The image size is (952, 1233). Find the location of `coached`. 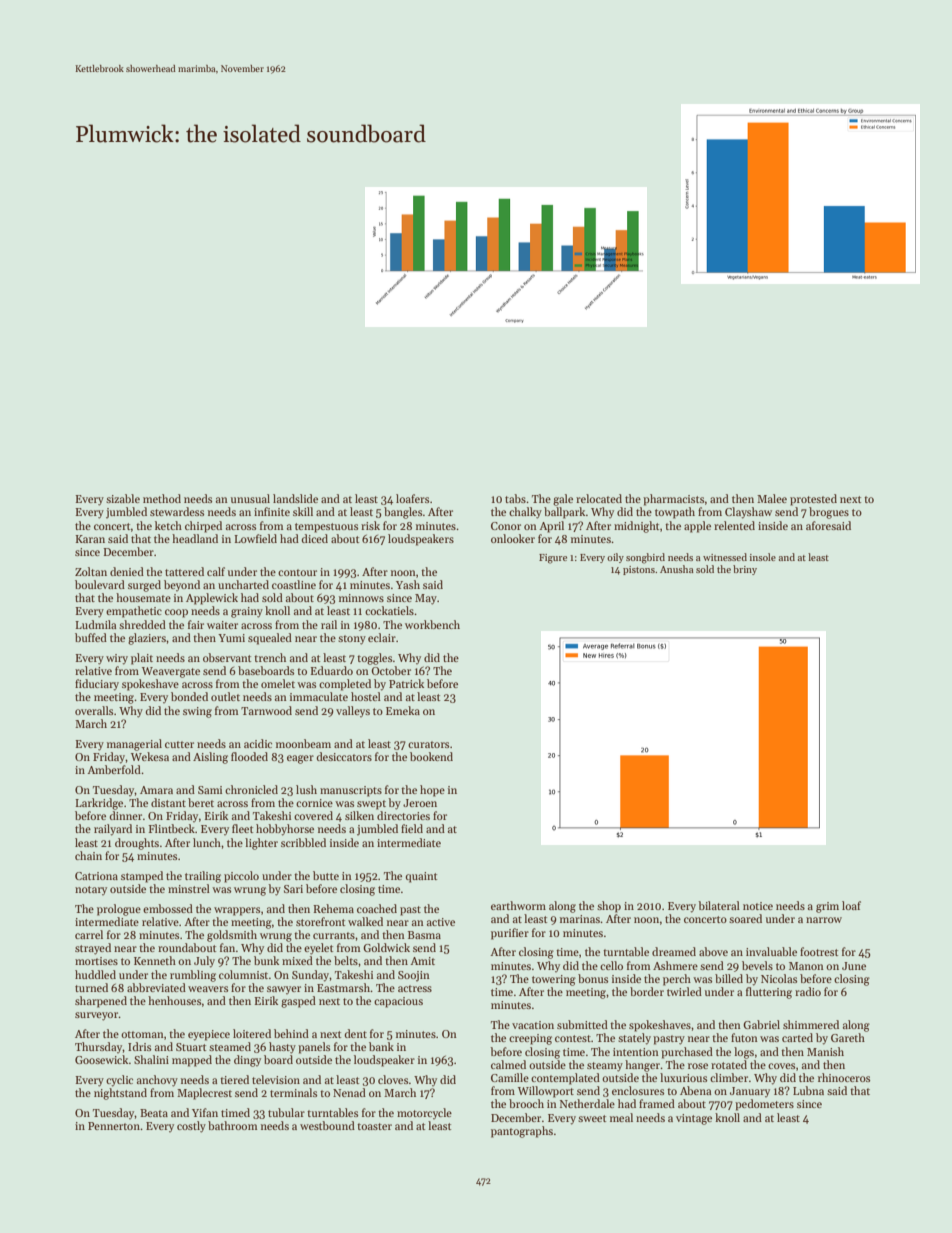

coached is located at coordinates (377, 908).
